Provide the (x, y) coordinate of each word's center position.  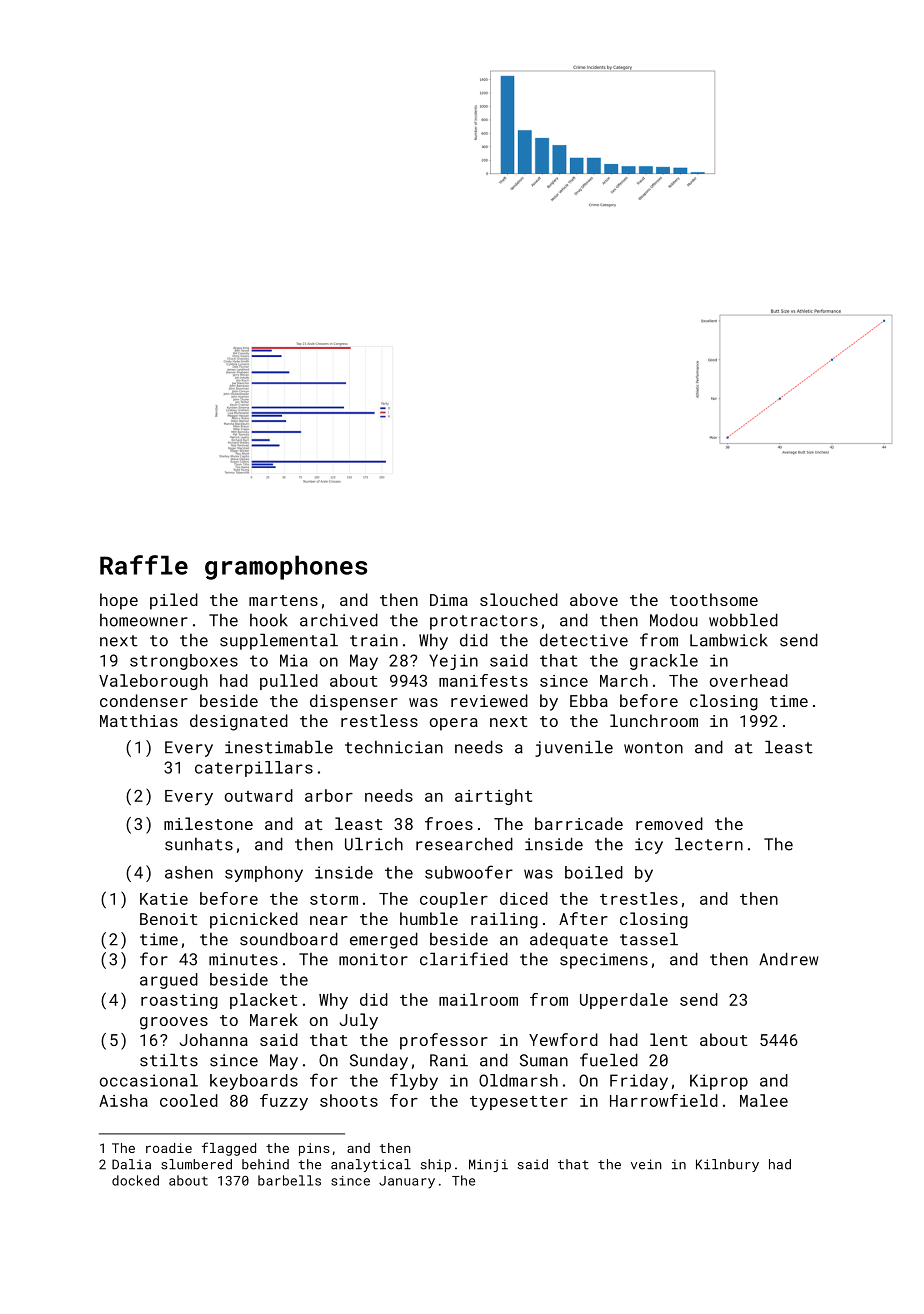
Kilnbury (727, 1165)
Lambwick (729, 640)
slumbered (196, 1164)
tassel (649, 939)
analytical (371, 1165)
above (594, 599)
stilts (169, 1060)
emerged (384, 940)
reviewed (489, 700)
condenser (144, 700)
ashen (189, 872)
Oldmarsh (518, 1080)
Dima (449, 600)
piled (174, 601)
